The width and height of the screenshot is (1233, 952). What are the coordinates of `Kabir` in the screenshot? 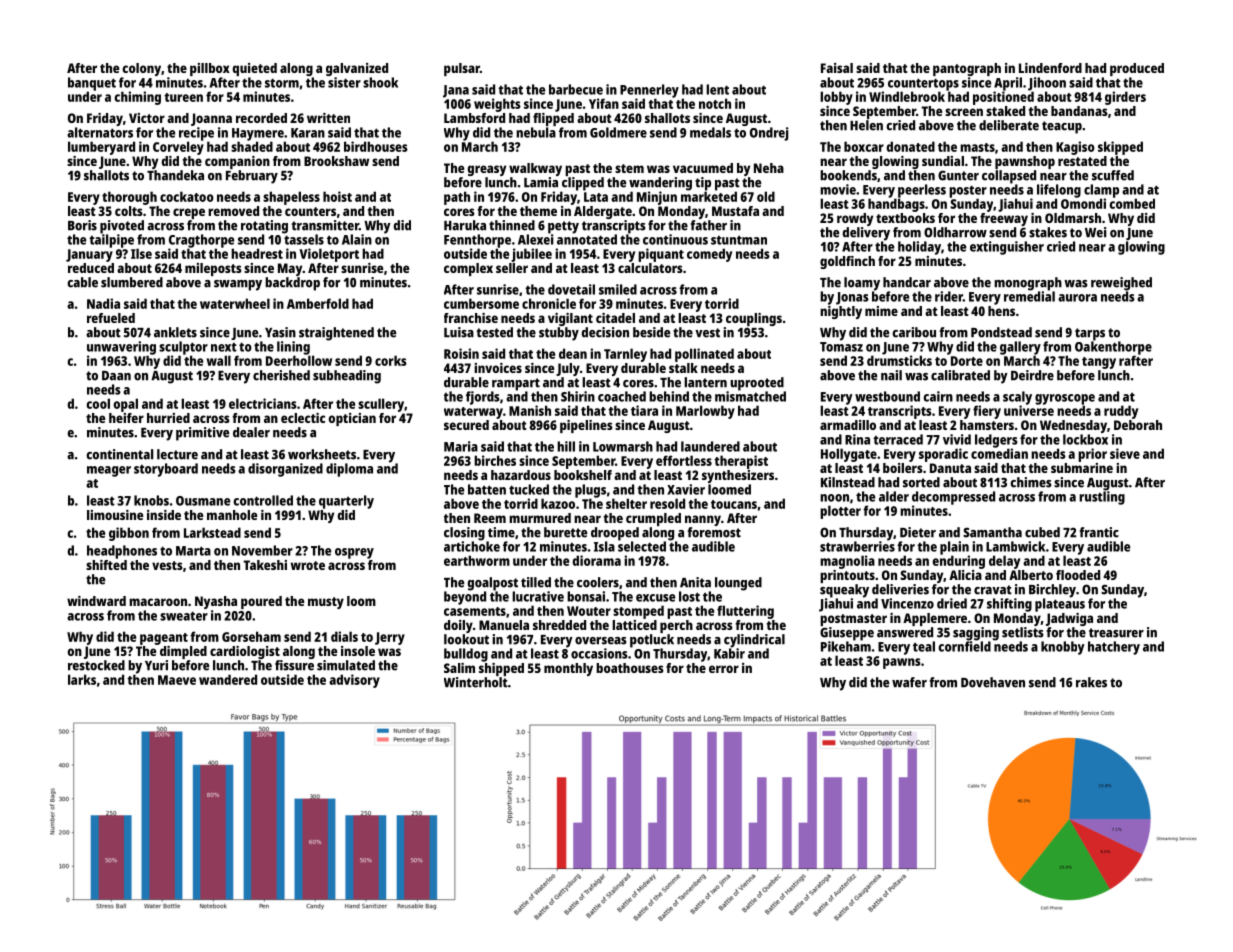 It's located at (729, 653).
